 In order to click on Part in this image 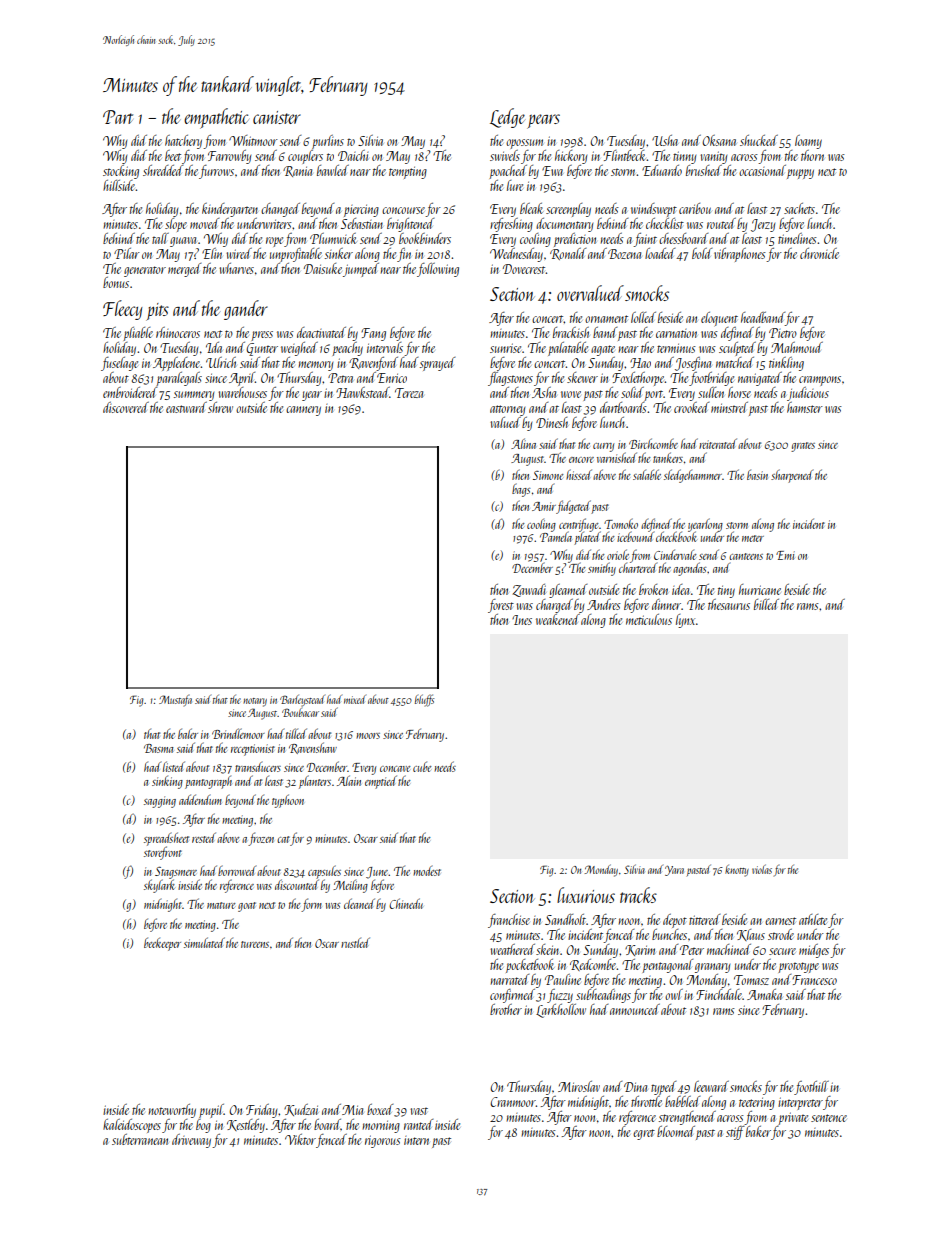, I will do `click(118, 117)`.
